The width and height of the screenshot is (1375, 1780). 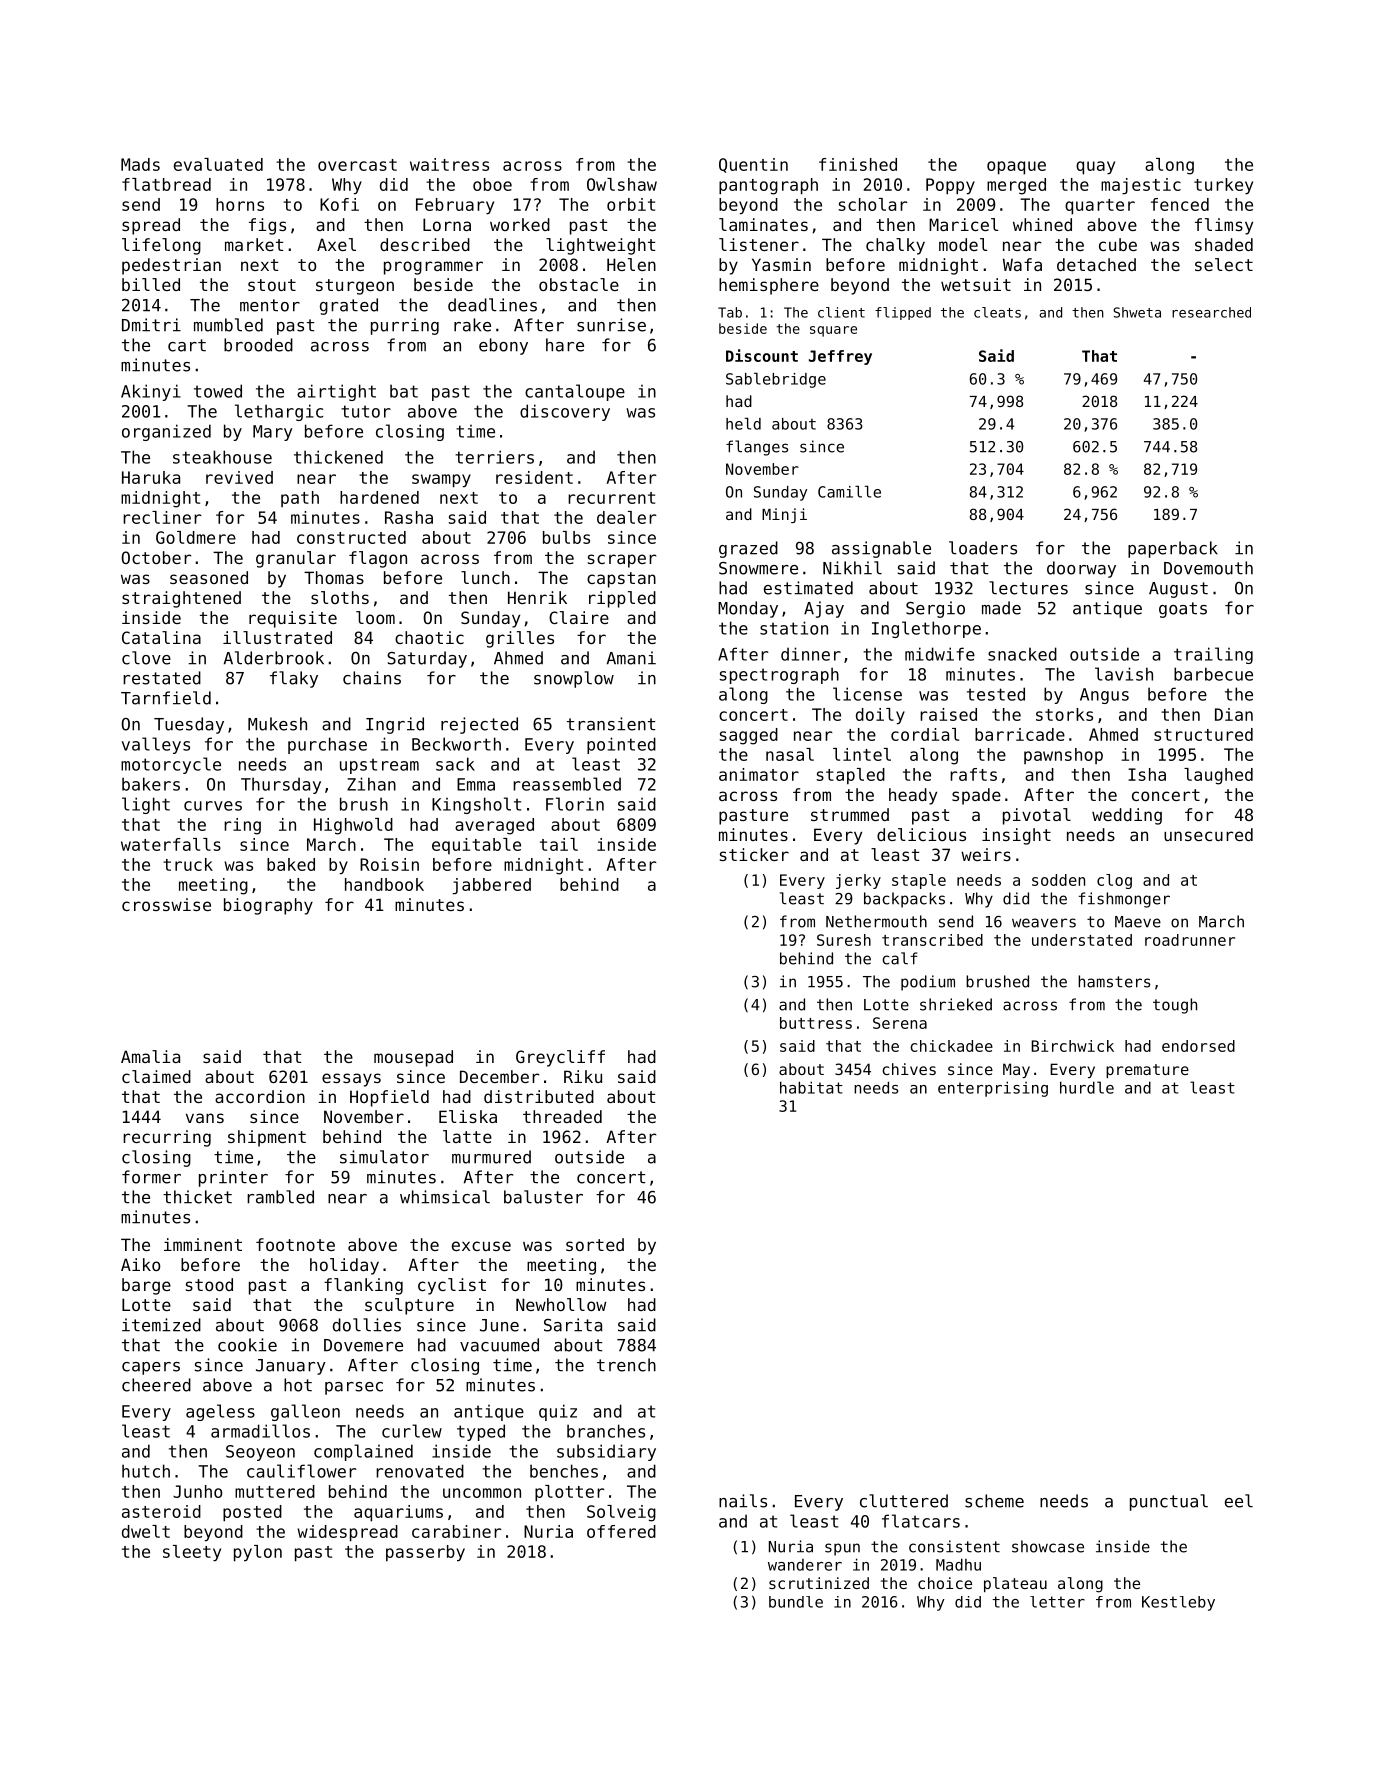 What do you see at coordinates (631, 658) in the screenshot?
I see `Amani` at bounding box center [631, 658].
